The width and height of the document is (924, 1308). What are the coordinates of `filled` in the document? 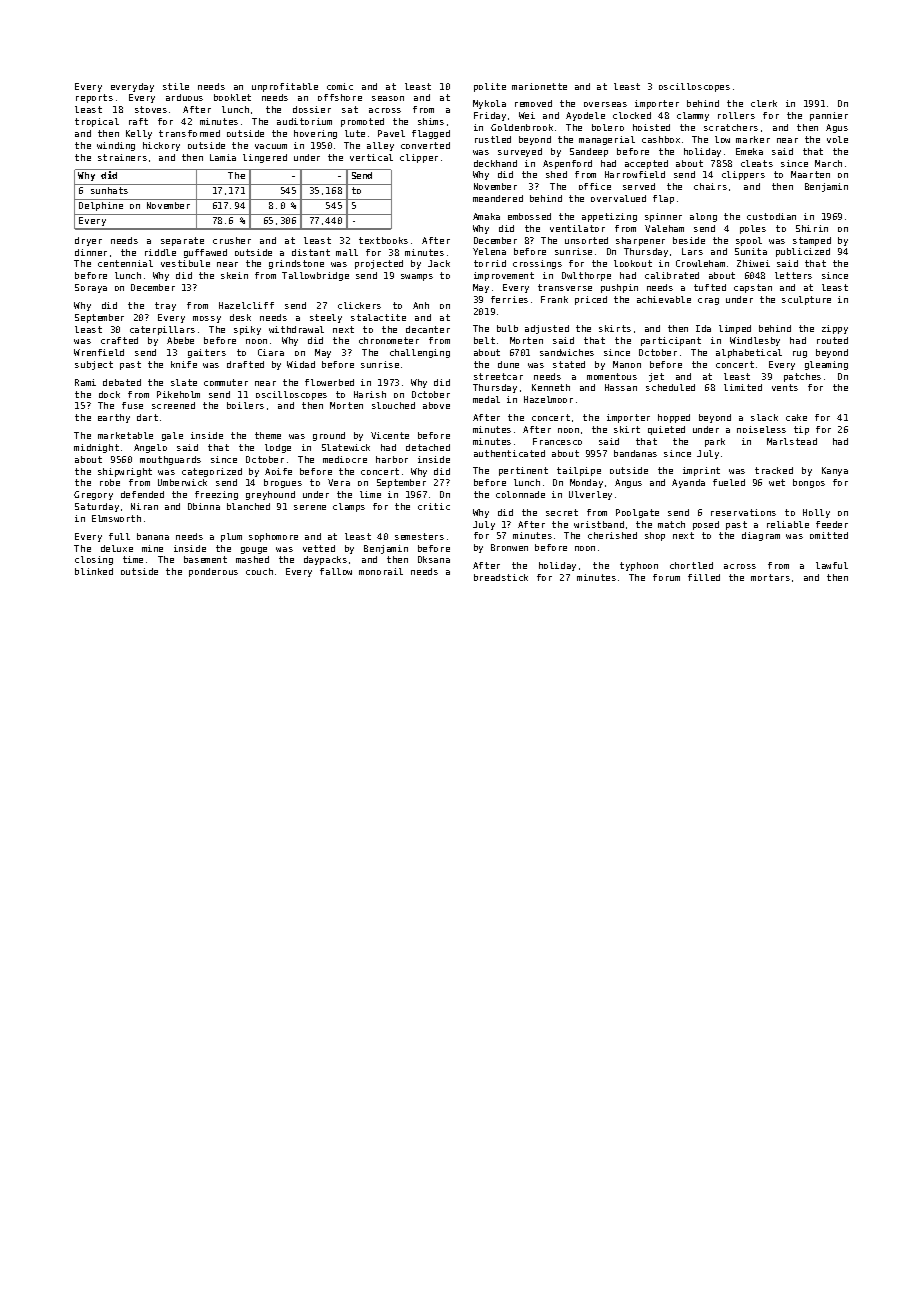 It's located at (704, 577).
